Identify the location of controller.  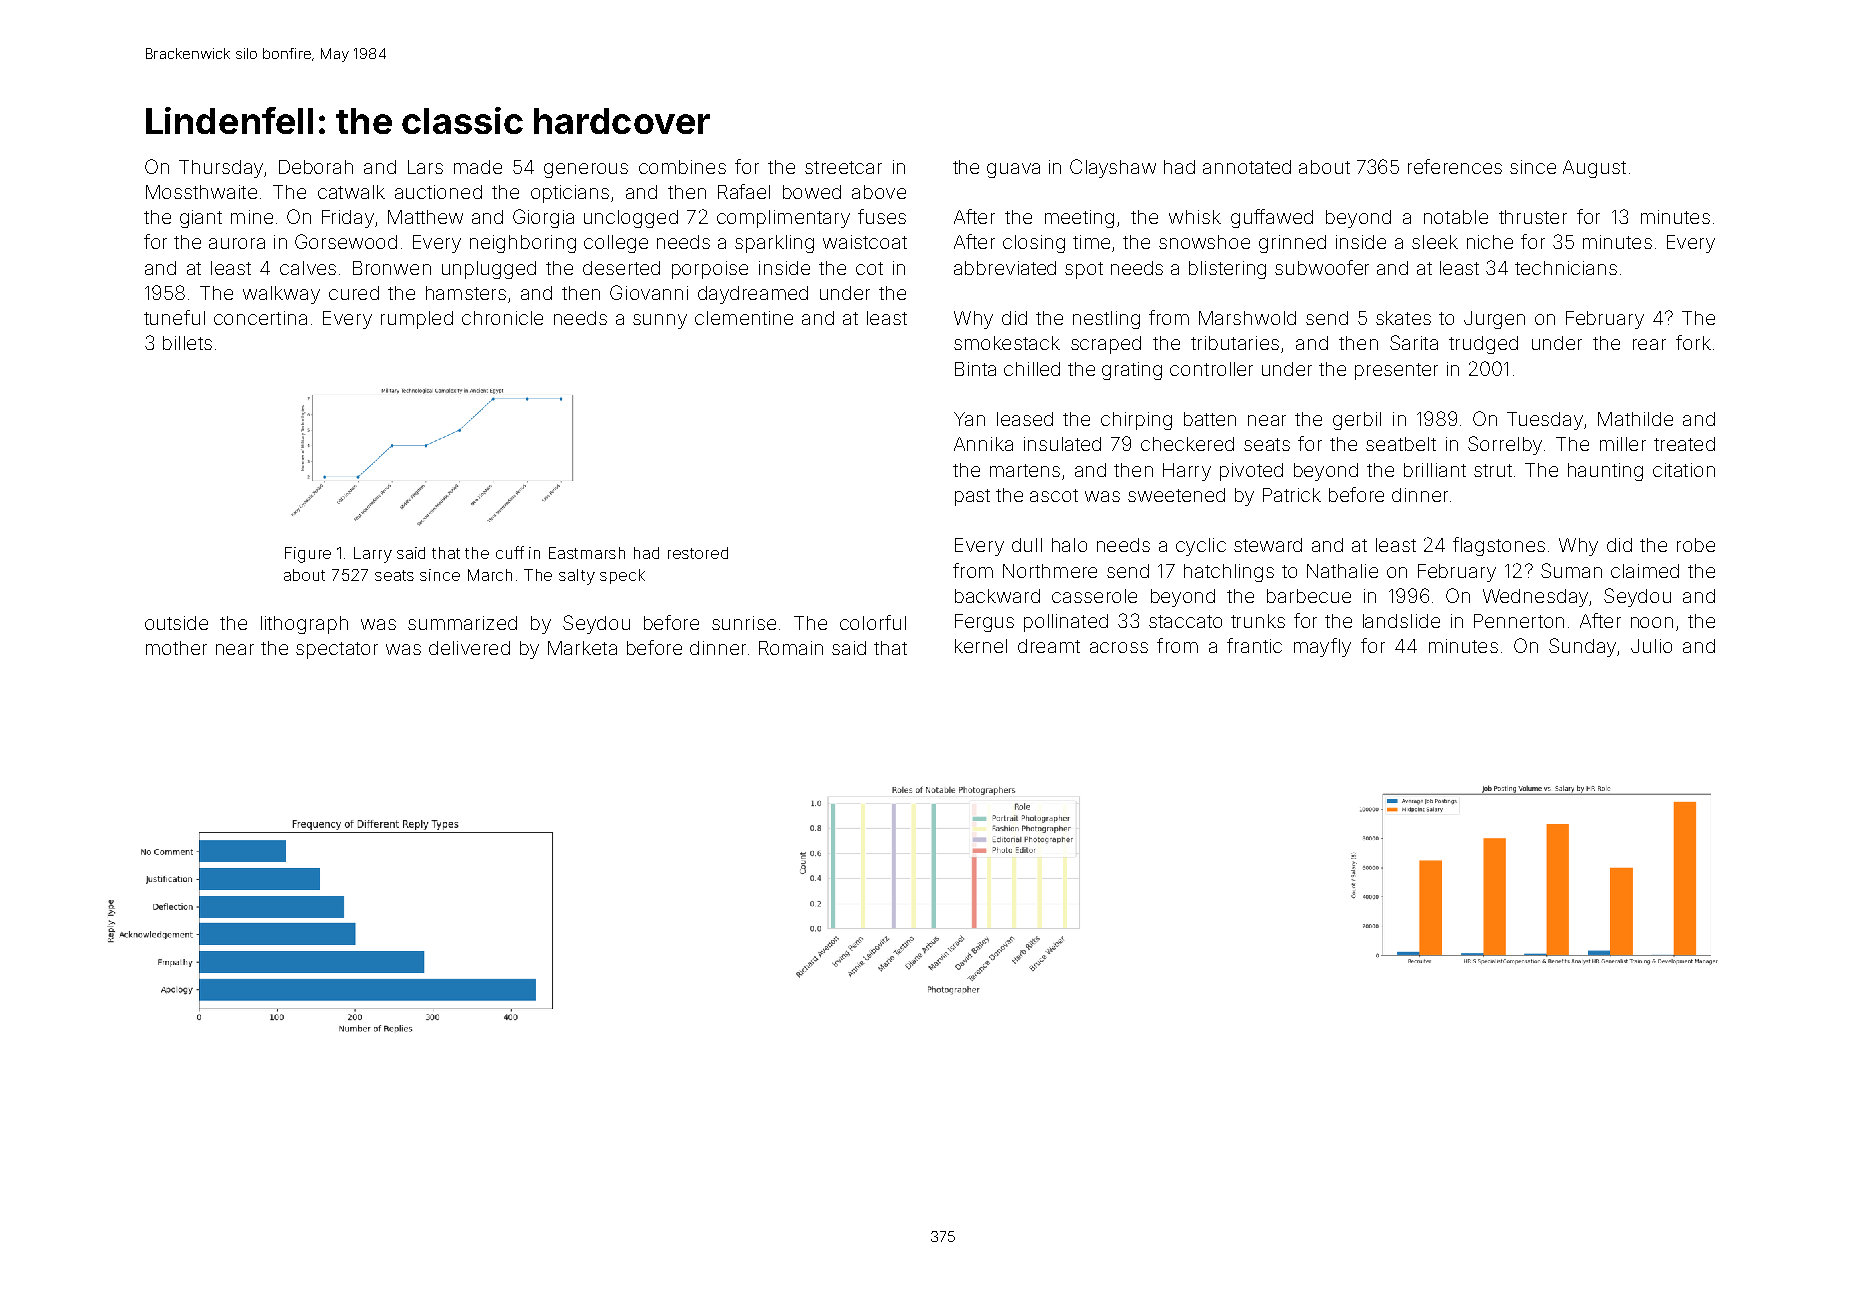
(1211, 369).
